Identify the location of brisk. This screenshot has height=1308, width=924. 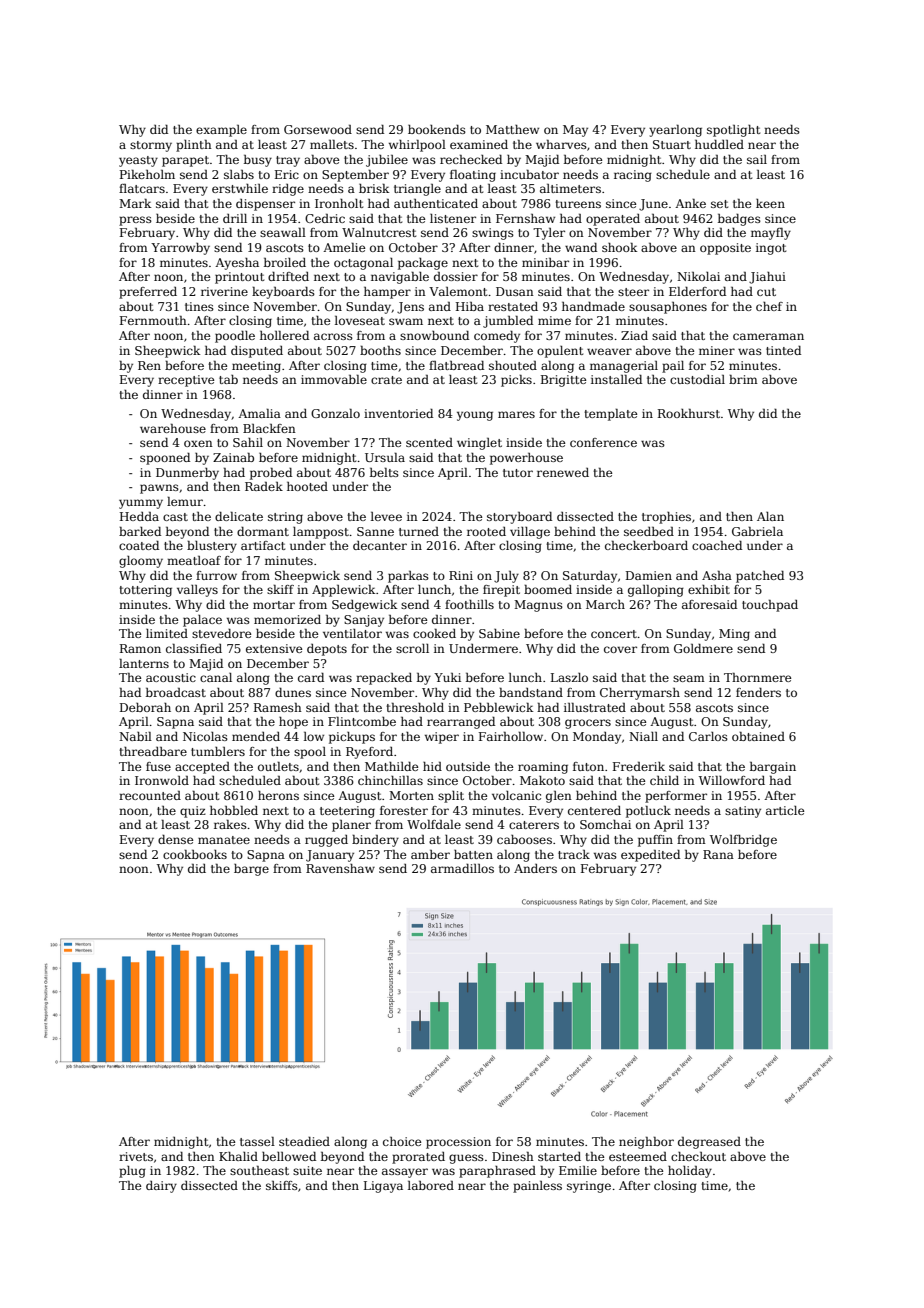
(374, 188).
